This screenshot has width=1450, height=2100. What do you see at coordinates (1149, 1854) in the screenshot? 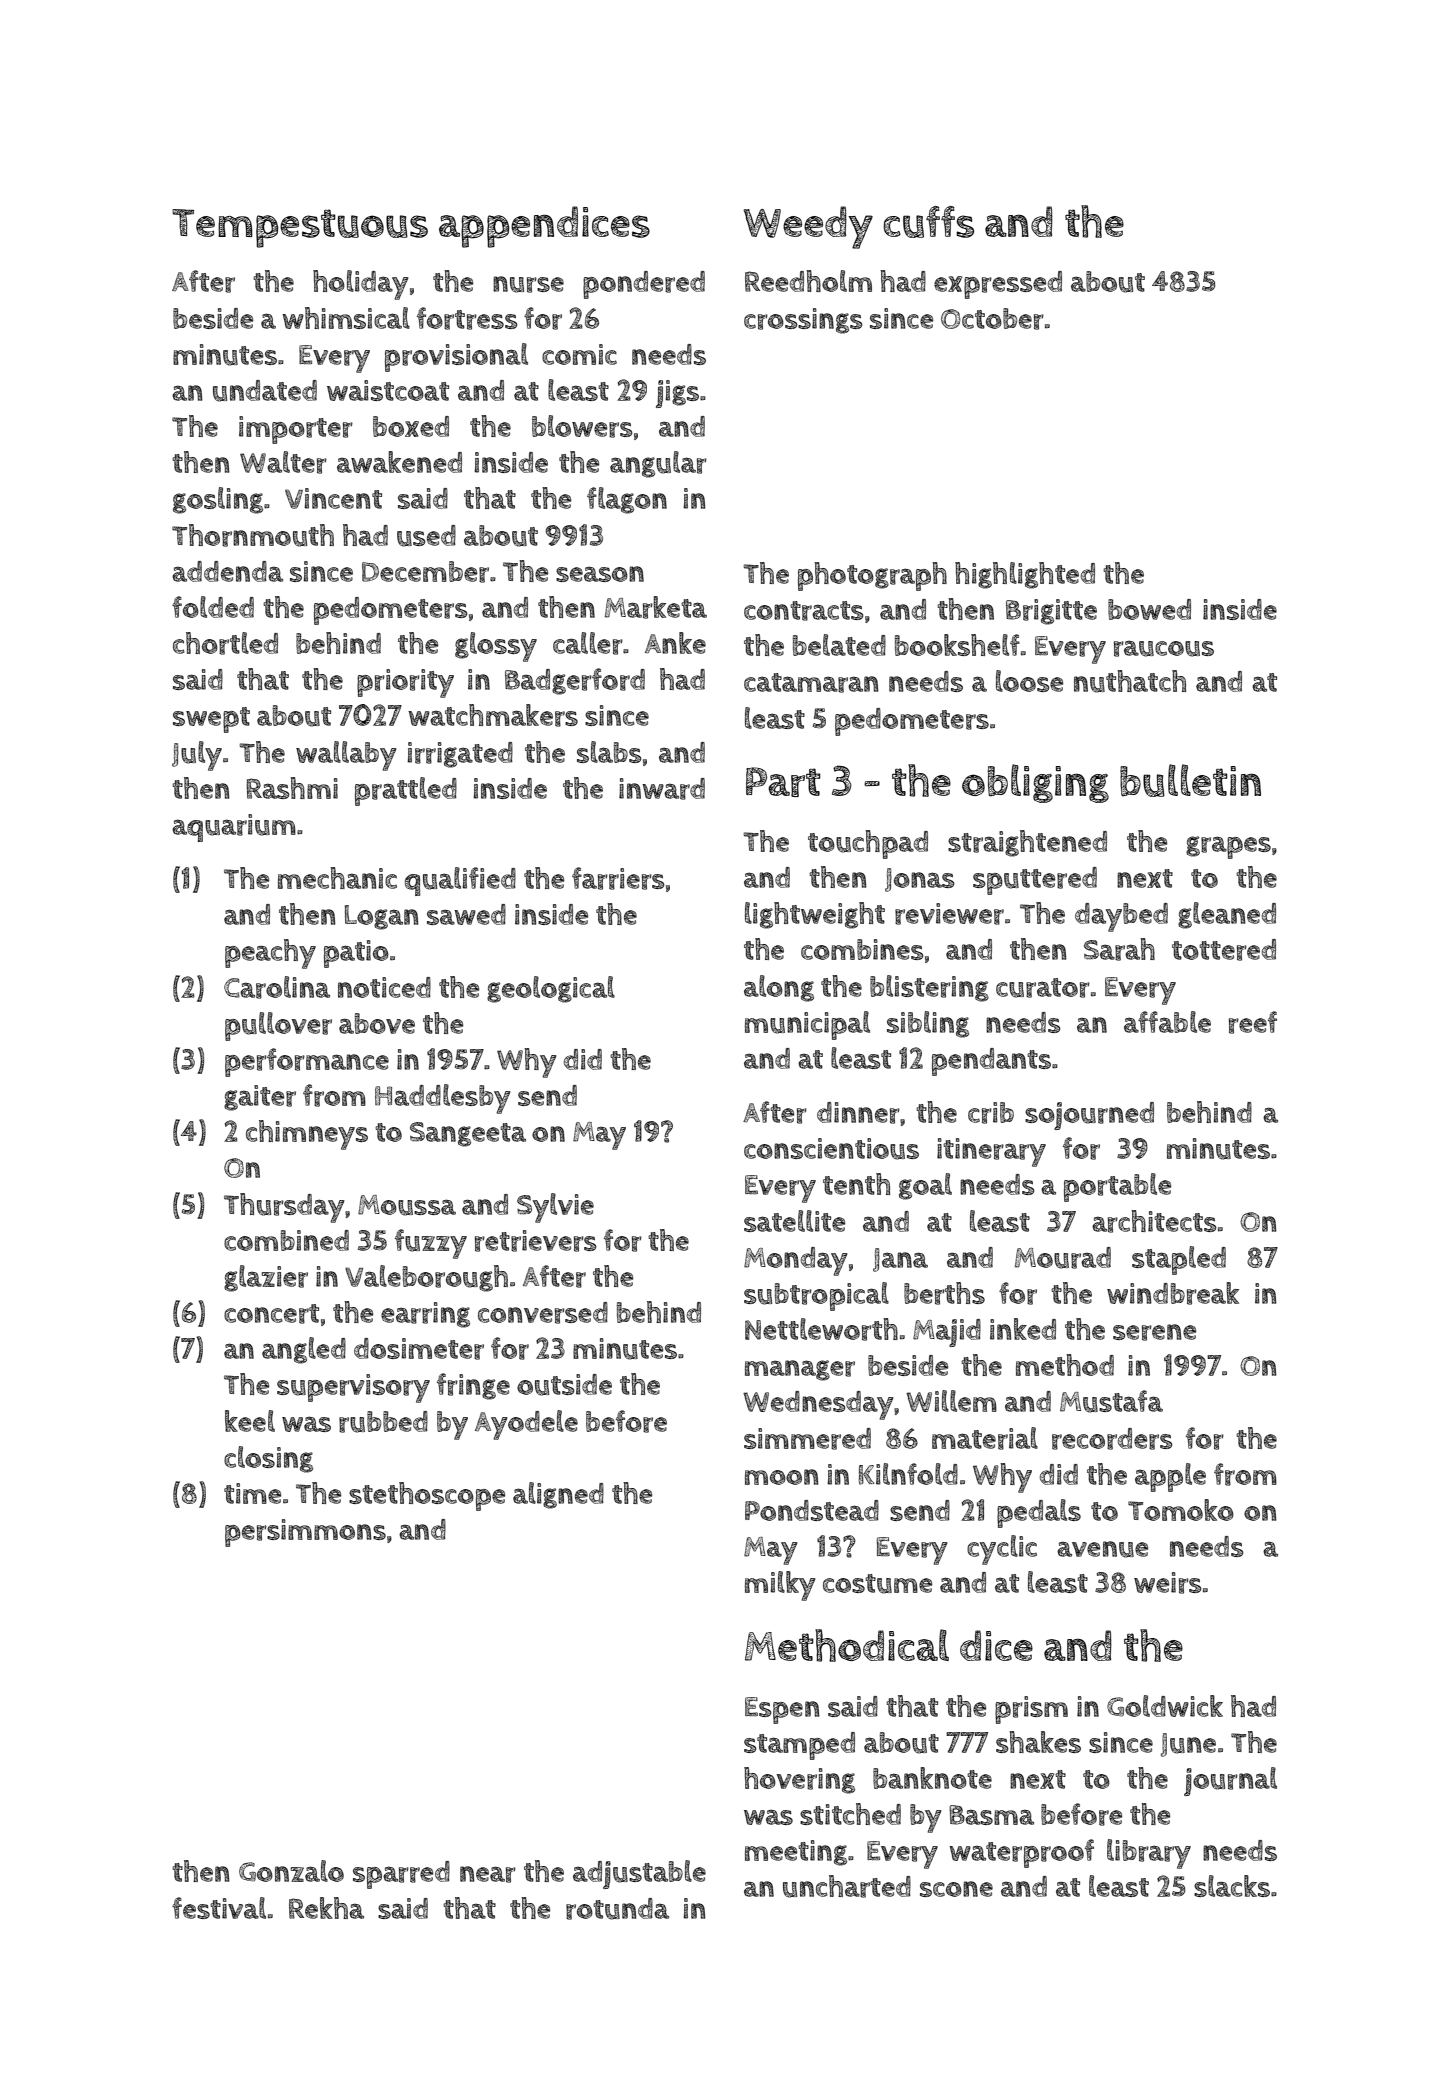
I see `library` at bounding box center [1149, 1854].
